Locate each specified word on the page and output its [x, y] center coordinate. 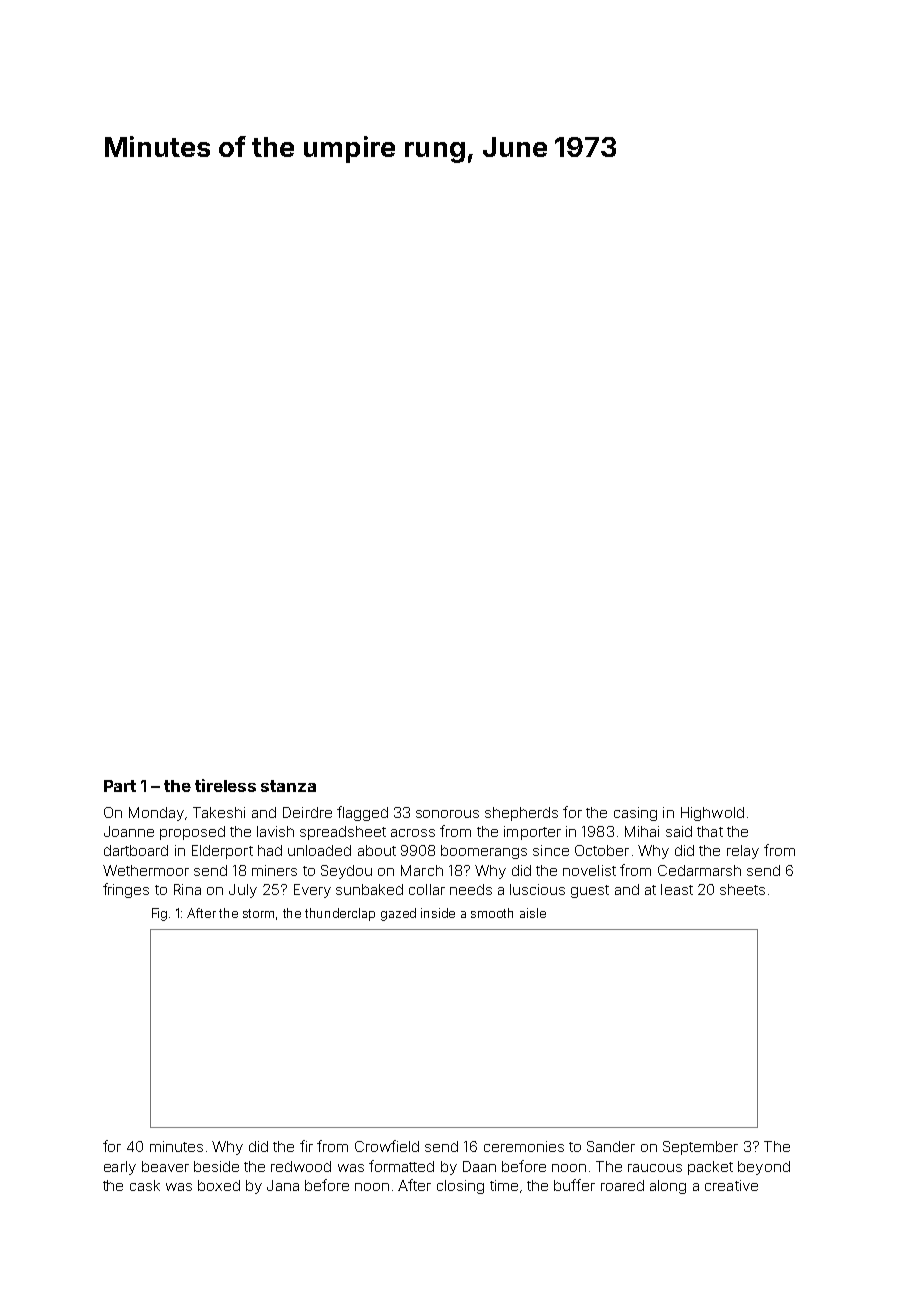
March [422, 870]
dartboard [136, 850]
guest [590, 891]
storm [258, 913]
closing [460, 1187]
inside [438, 913]
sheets [742, 889]
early [120, 1168]
